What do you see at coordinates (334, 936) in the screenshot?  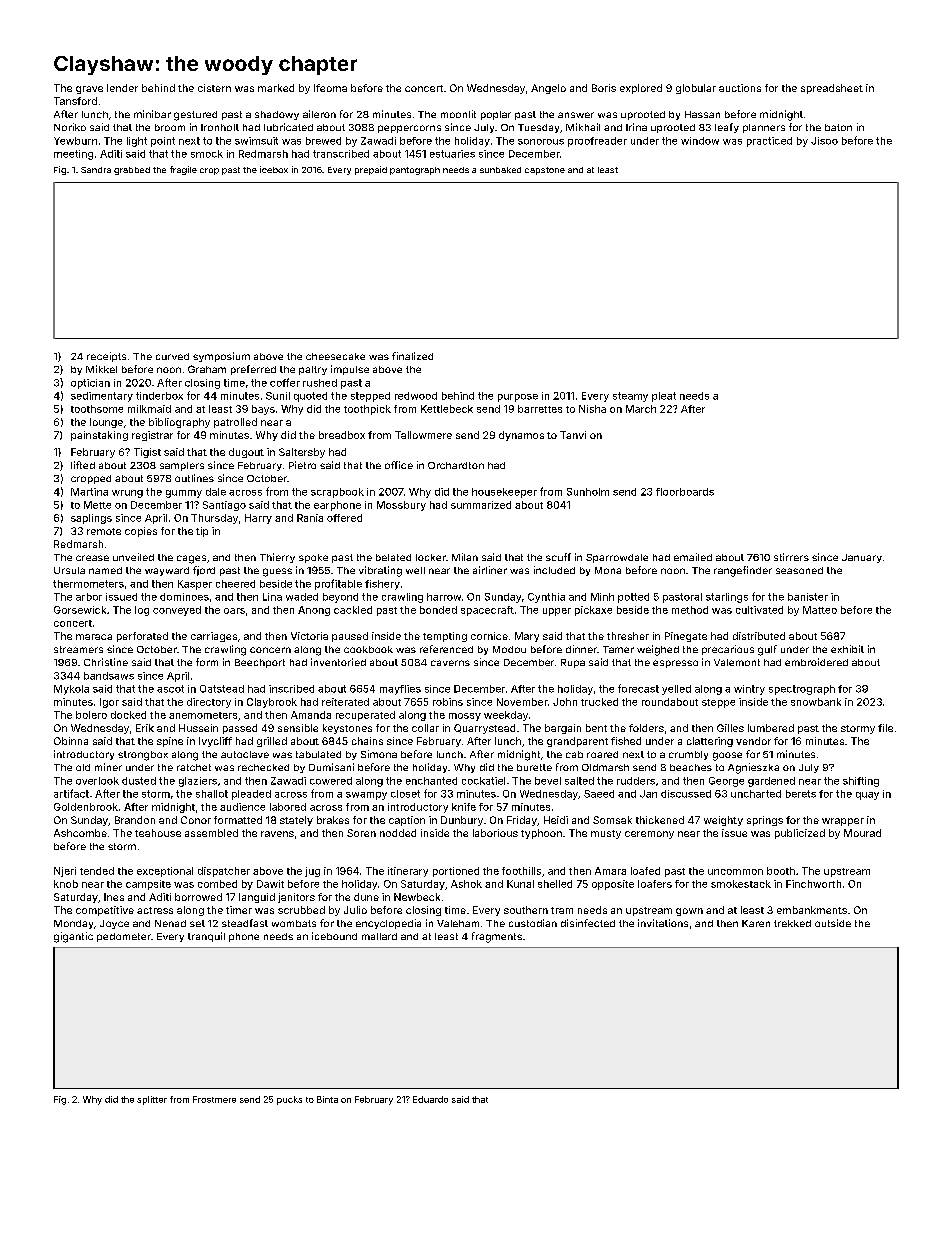 I see `icebound` at bounding box center [334, 936].
